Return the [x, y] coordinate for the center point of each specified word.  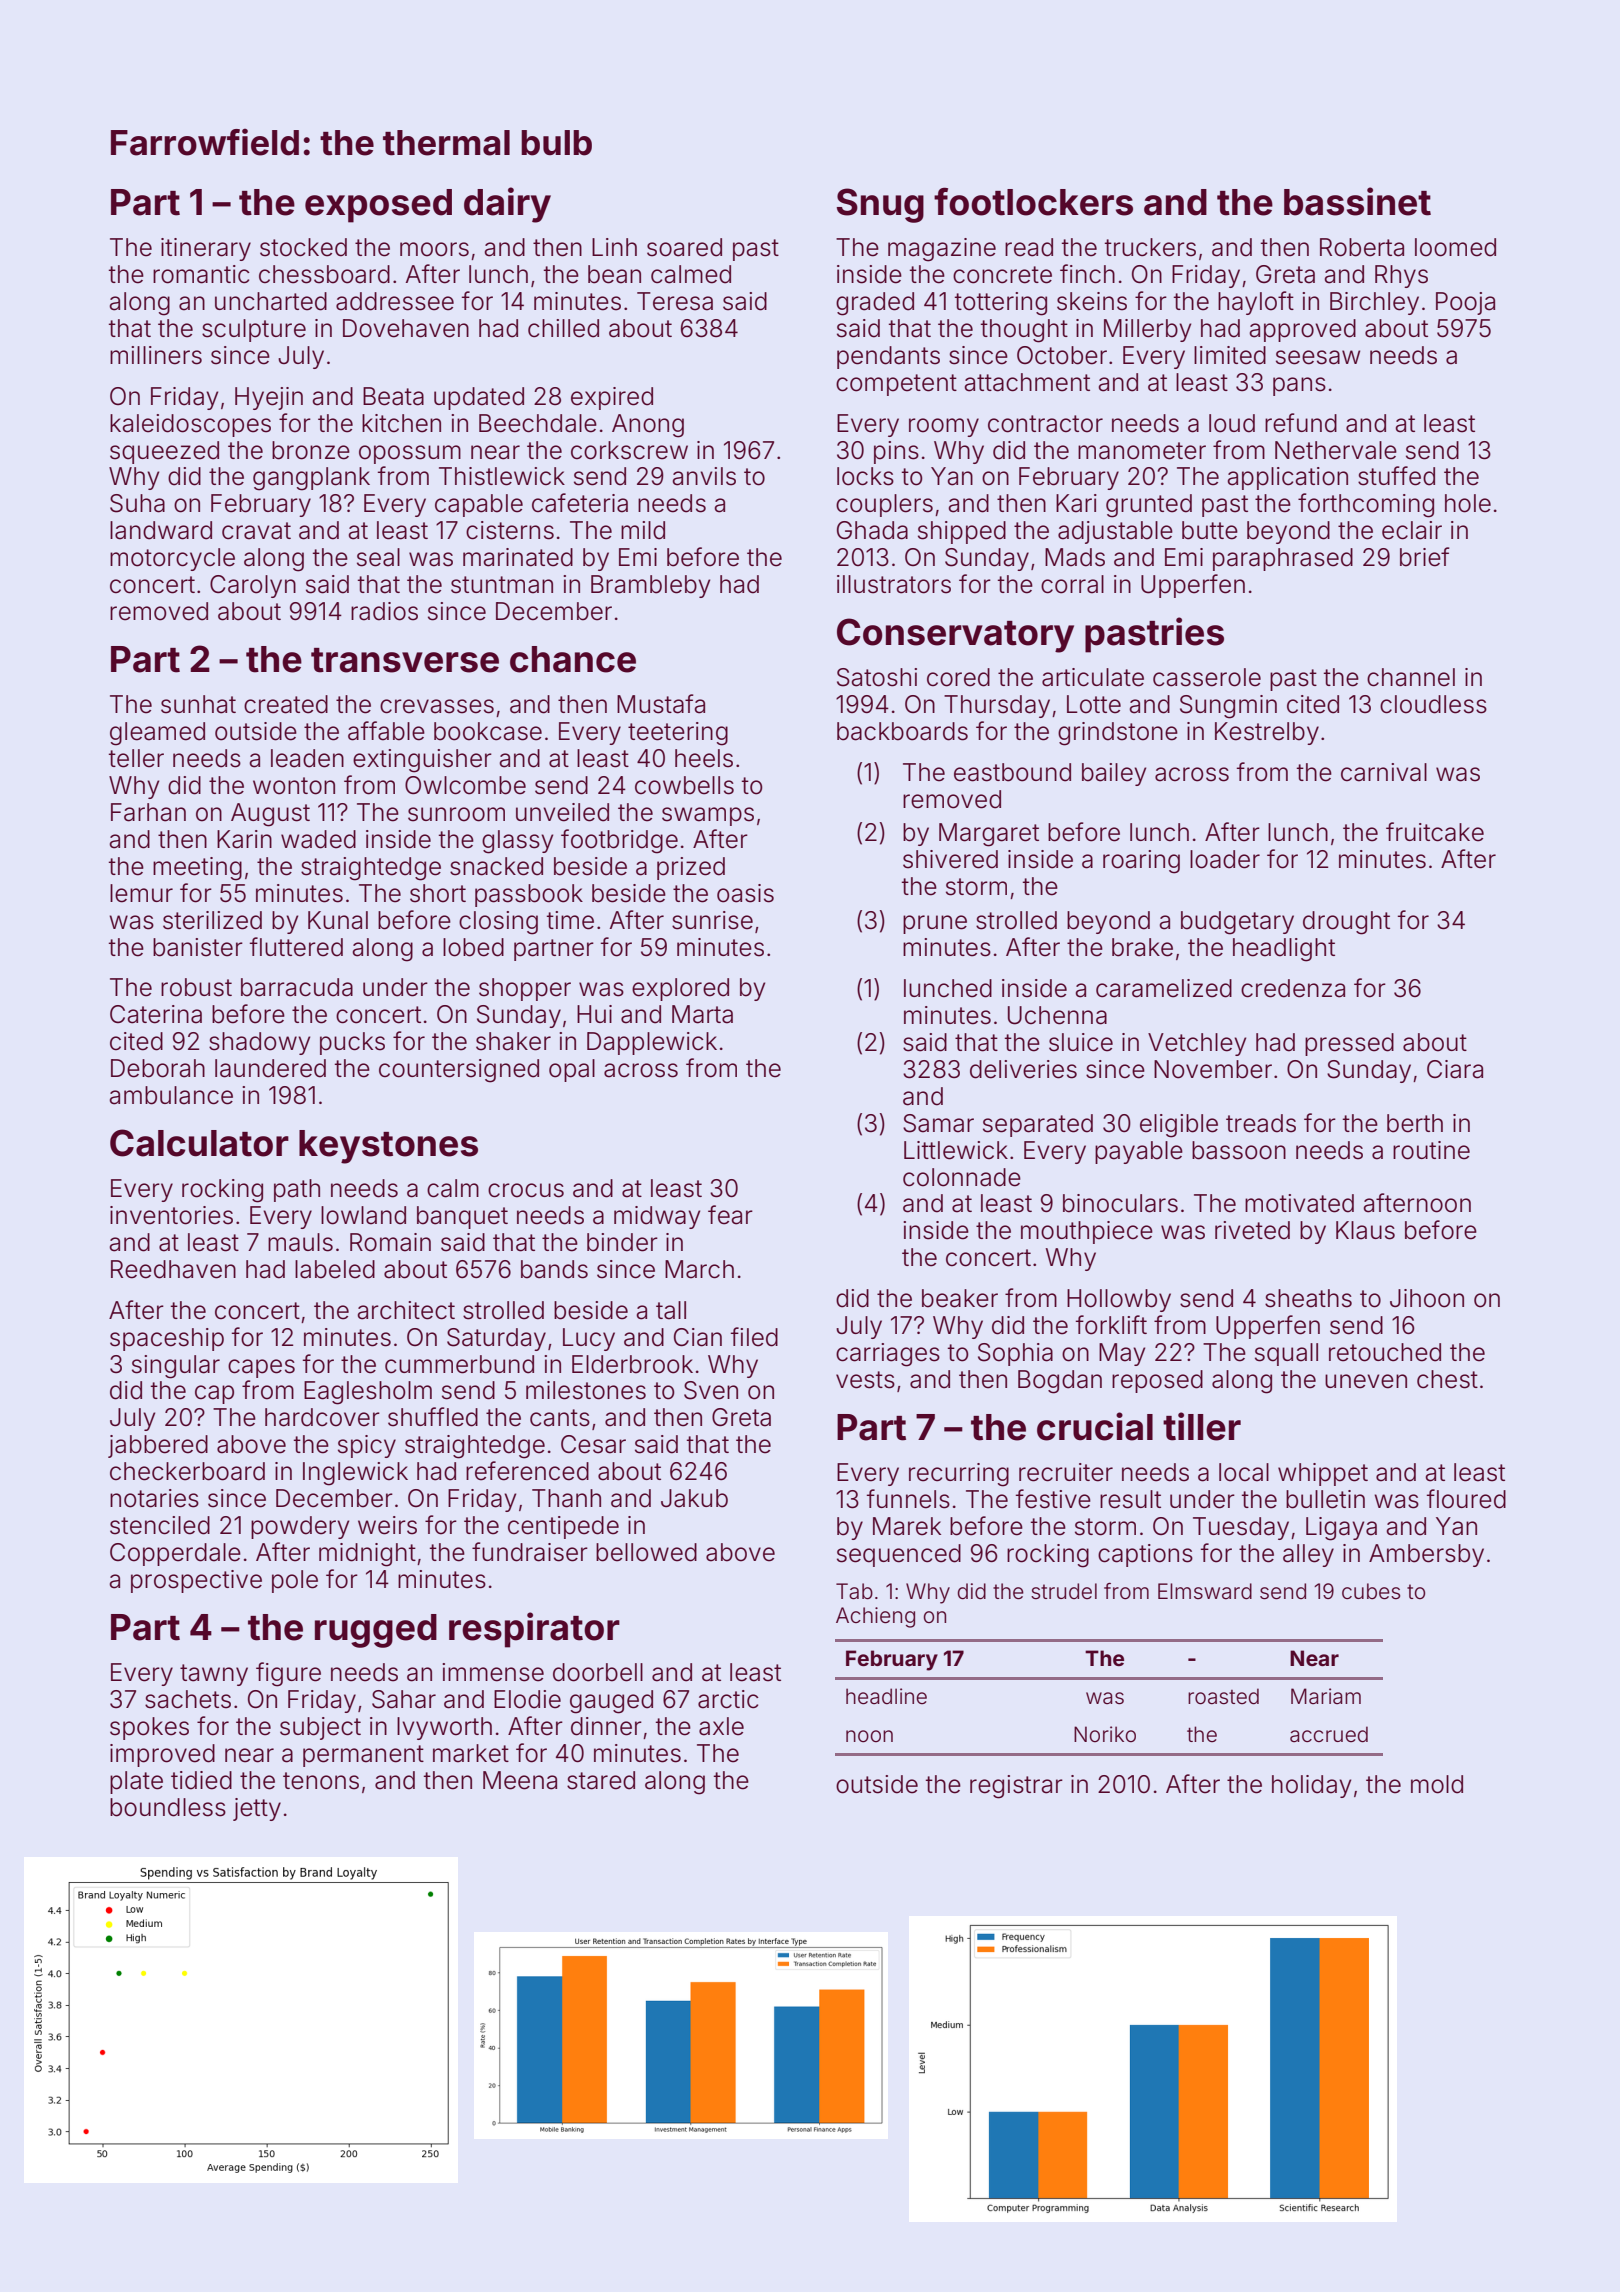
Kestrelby [1267, 733]
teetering [678, 734]
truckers [1150, 247]
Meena [520, 1780]
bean [614, 274]
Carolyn [253, 586]
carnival [1384, 772]
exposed [378, 206]
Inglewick [355, 1474]
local [1244, 1472]
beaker [960, 1298]
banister [198, 947]
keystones [388, 1147]
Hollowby [1119, 1300]
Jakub [694, 1498]
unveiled [562, 812]
